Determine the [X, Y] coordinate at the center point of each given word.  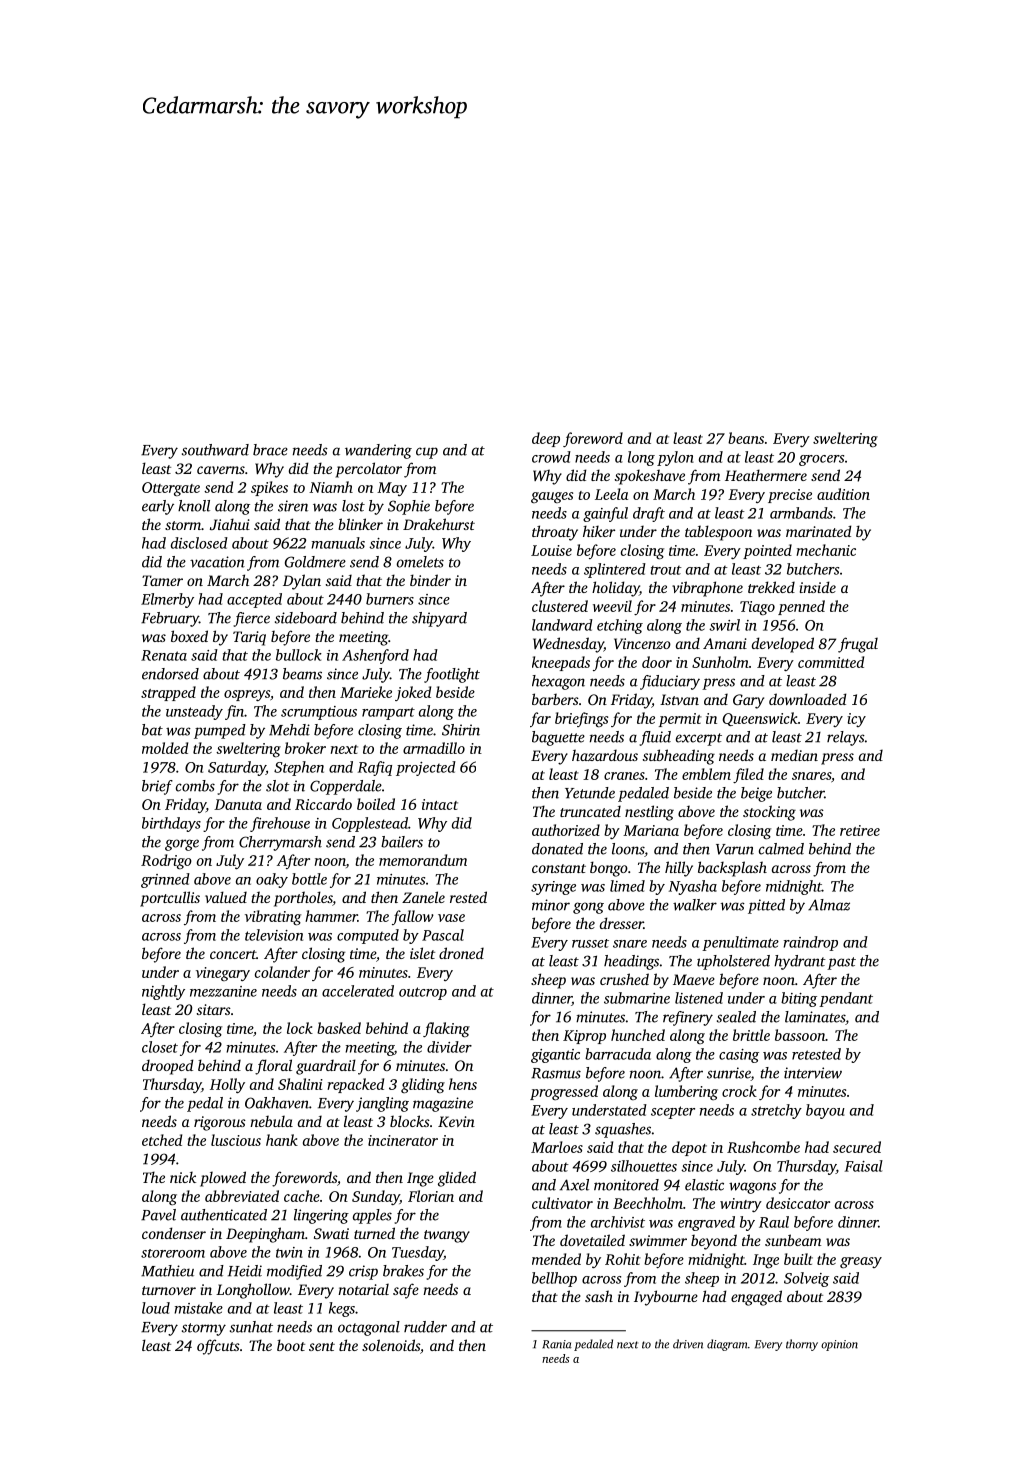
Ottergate [171, 489]
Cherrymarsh [280, 843]
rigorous [220, 1123]
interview [813, 1073]
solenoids [391, 1345]
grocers [821, 460]
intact [440, 804]
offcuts [218, 1347]
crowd [551, 457]
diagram [727, 1345]
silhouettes [644, 1166]
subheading [679, 757]
